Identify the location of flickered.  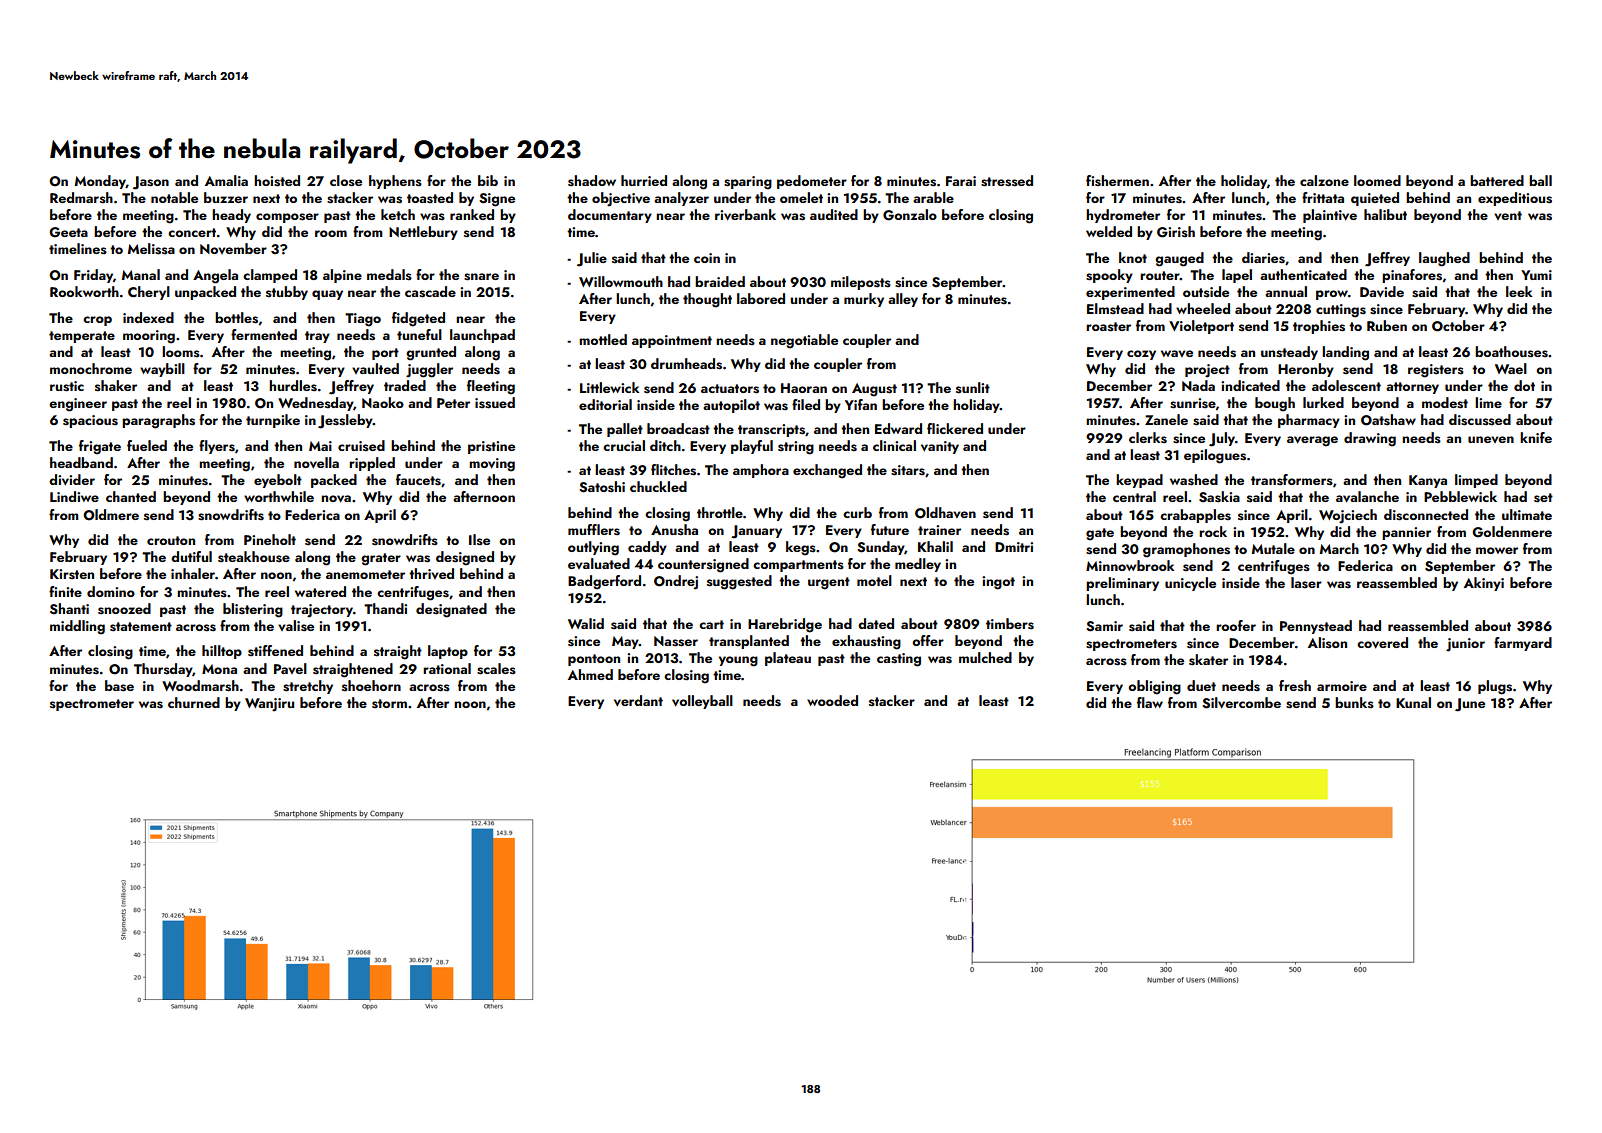
(955, 428).
